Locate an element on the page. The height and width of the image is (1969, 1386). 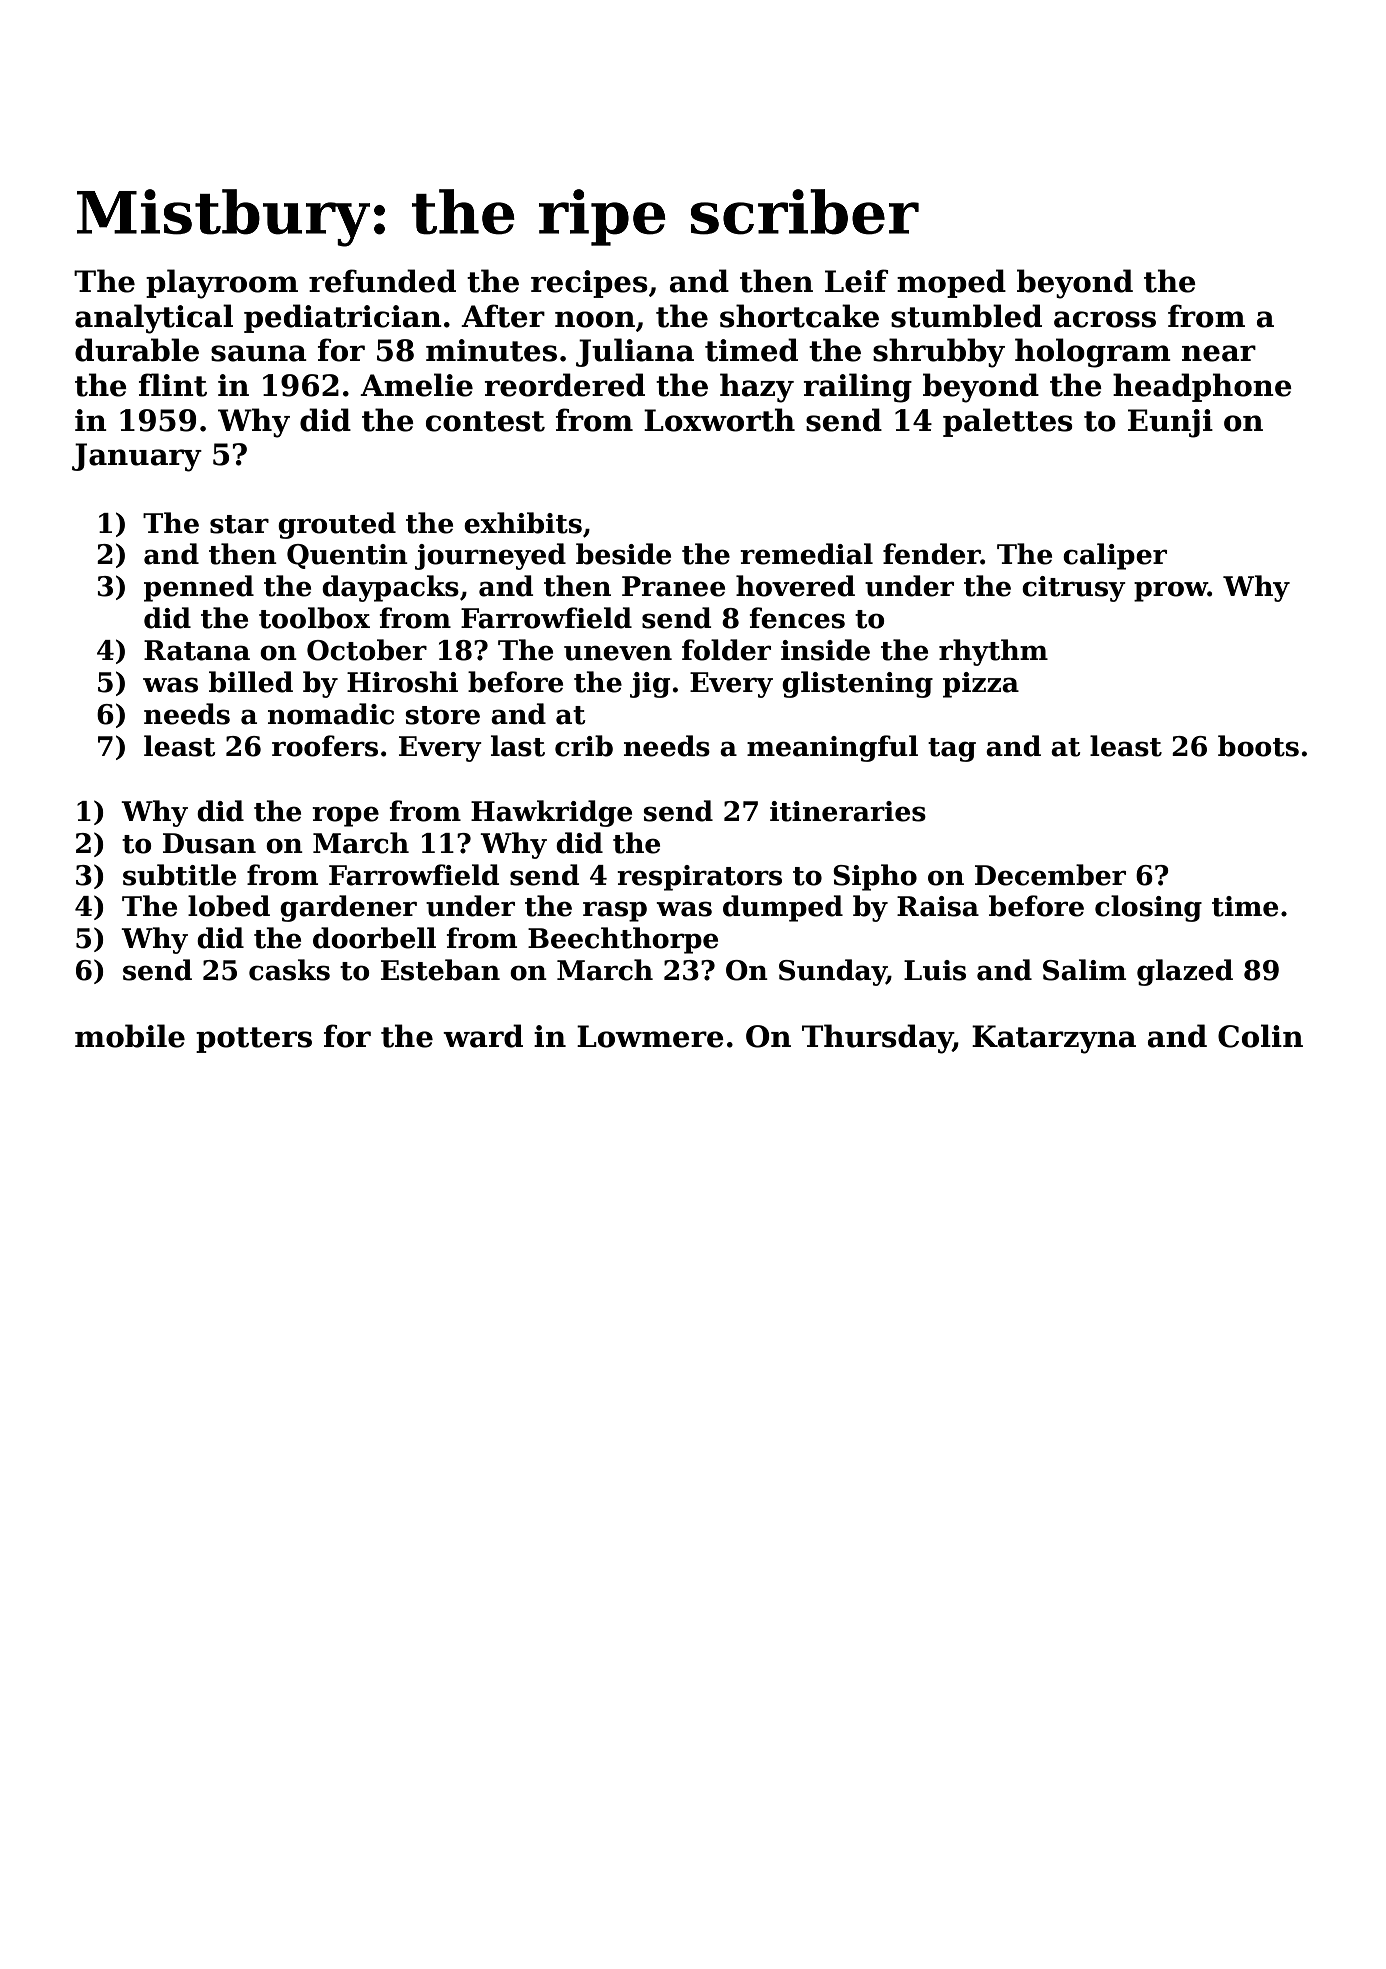
Loxworth is located at coordinates (719, 420).
